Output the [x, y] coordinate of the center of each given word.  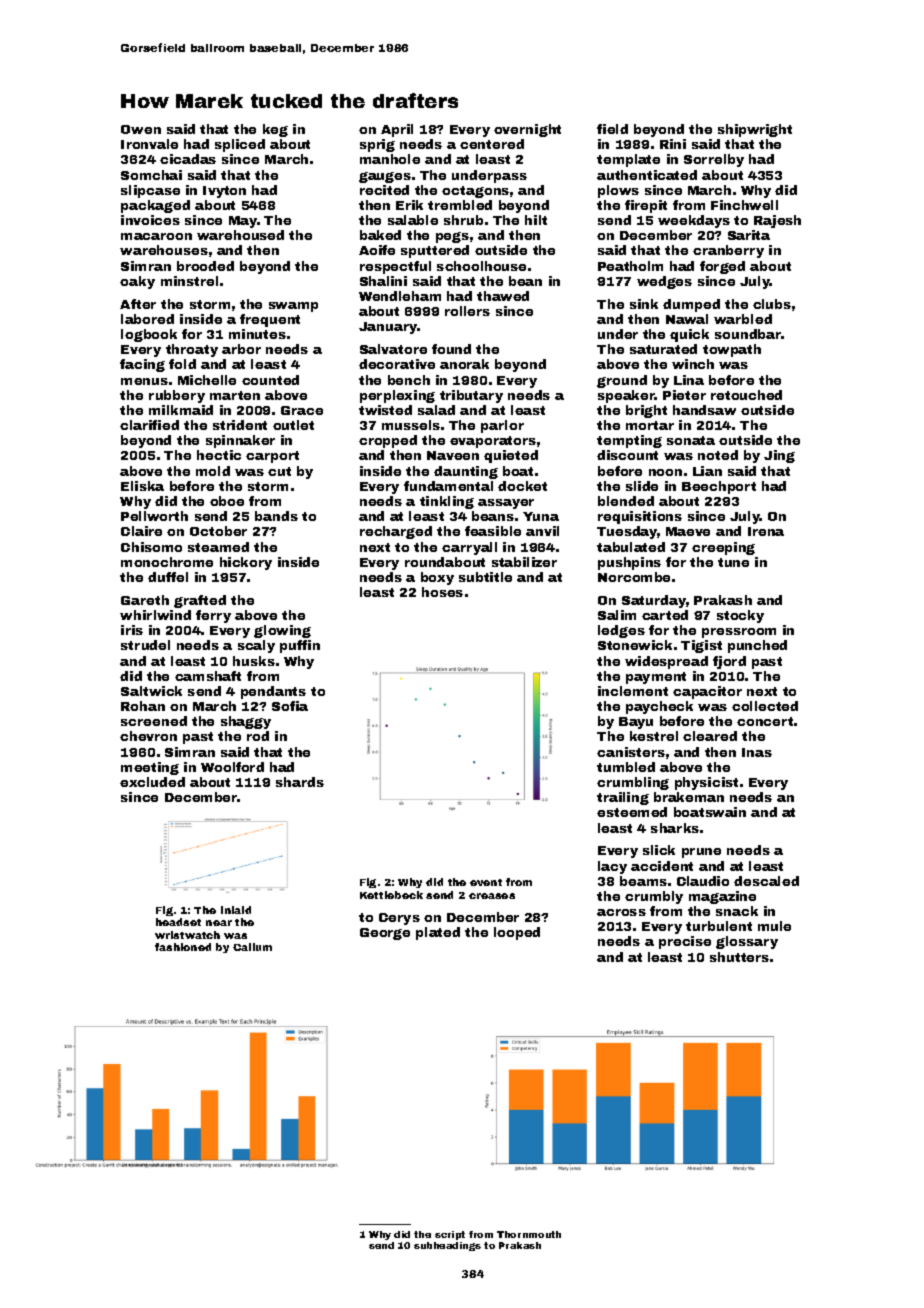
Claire [141, 531]
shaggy [246, 722]
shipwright [755, 130]
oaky [137, 282]
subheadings [447, 1246]
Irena [766, 531]
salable [413, 220]
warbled [743, 319]
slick [659, 850]
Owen [141, 129]
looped [517, 933]
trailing [623, 798]
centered [492, 144]
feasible [493, 531]
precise [685, 942]
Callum [252, 947]
